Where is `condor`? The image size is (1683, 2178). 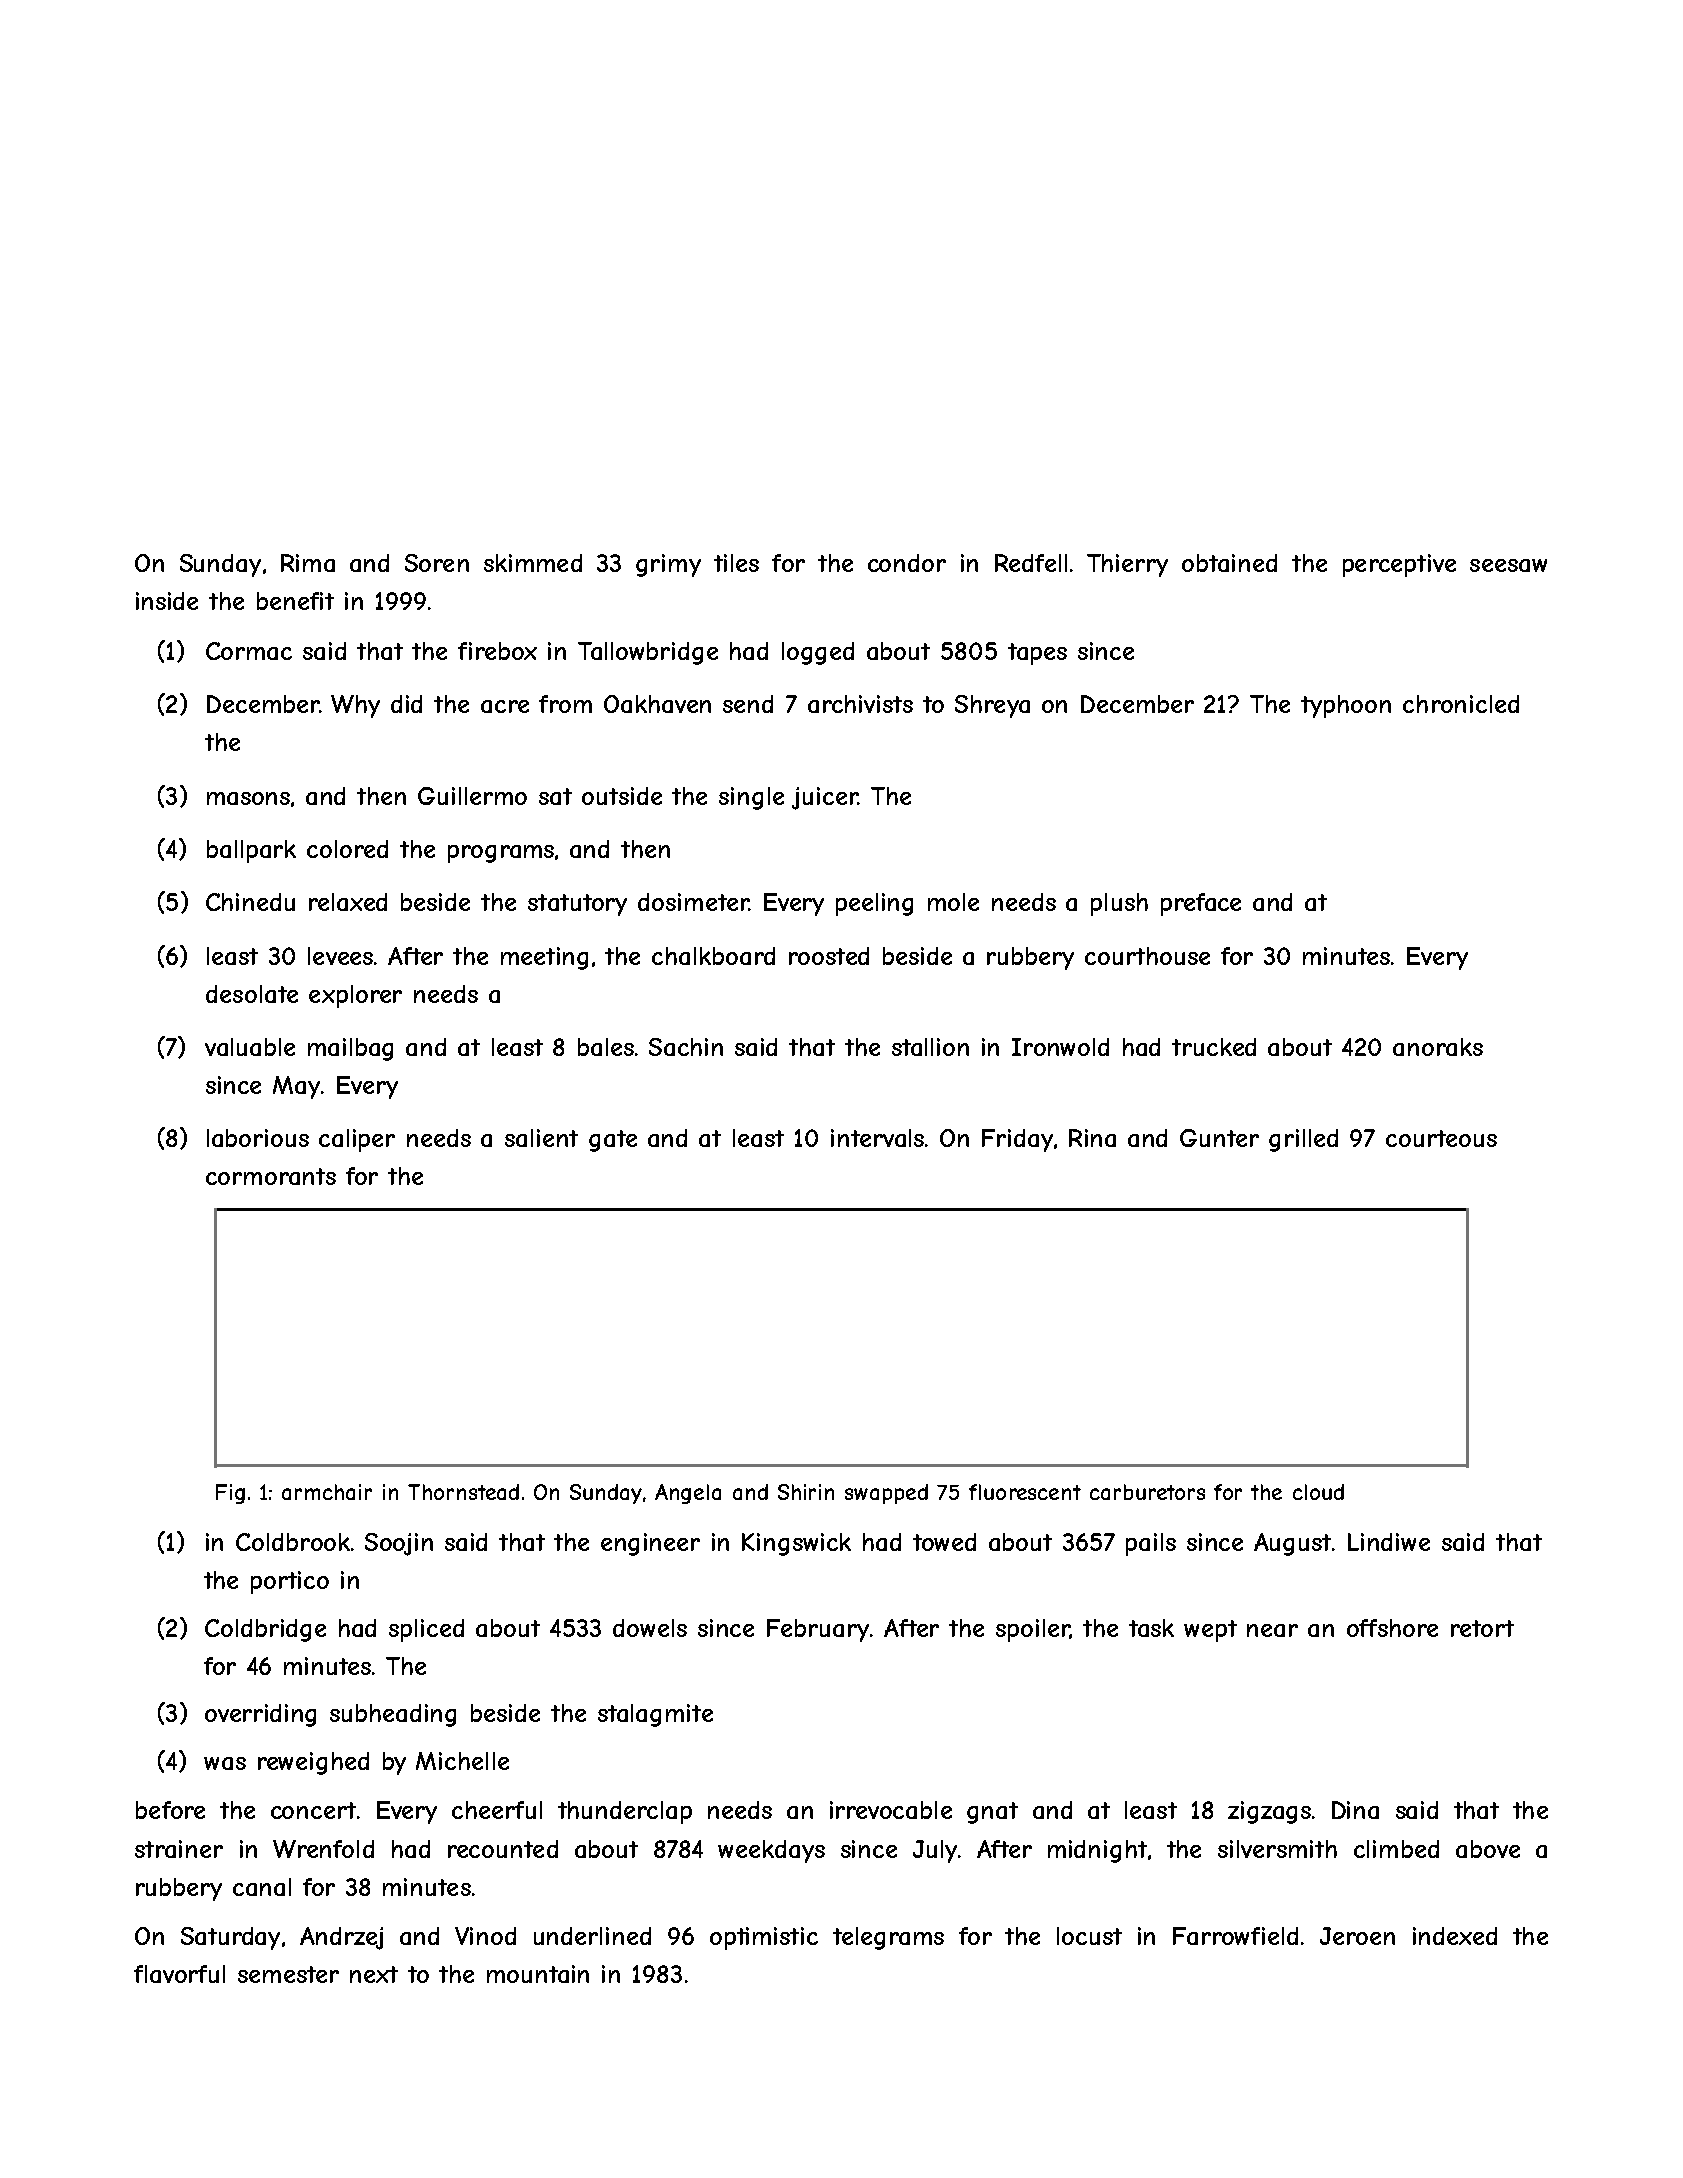 condor is located at coordinates (907, 563).
